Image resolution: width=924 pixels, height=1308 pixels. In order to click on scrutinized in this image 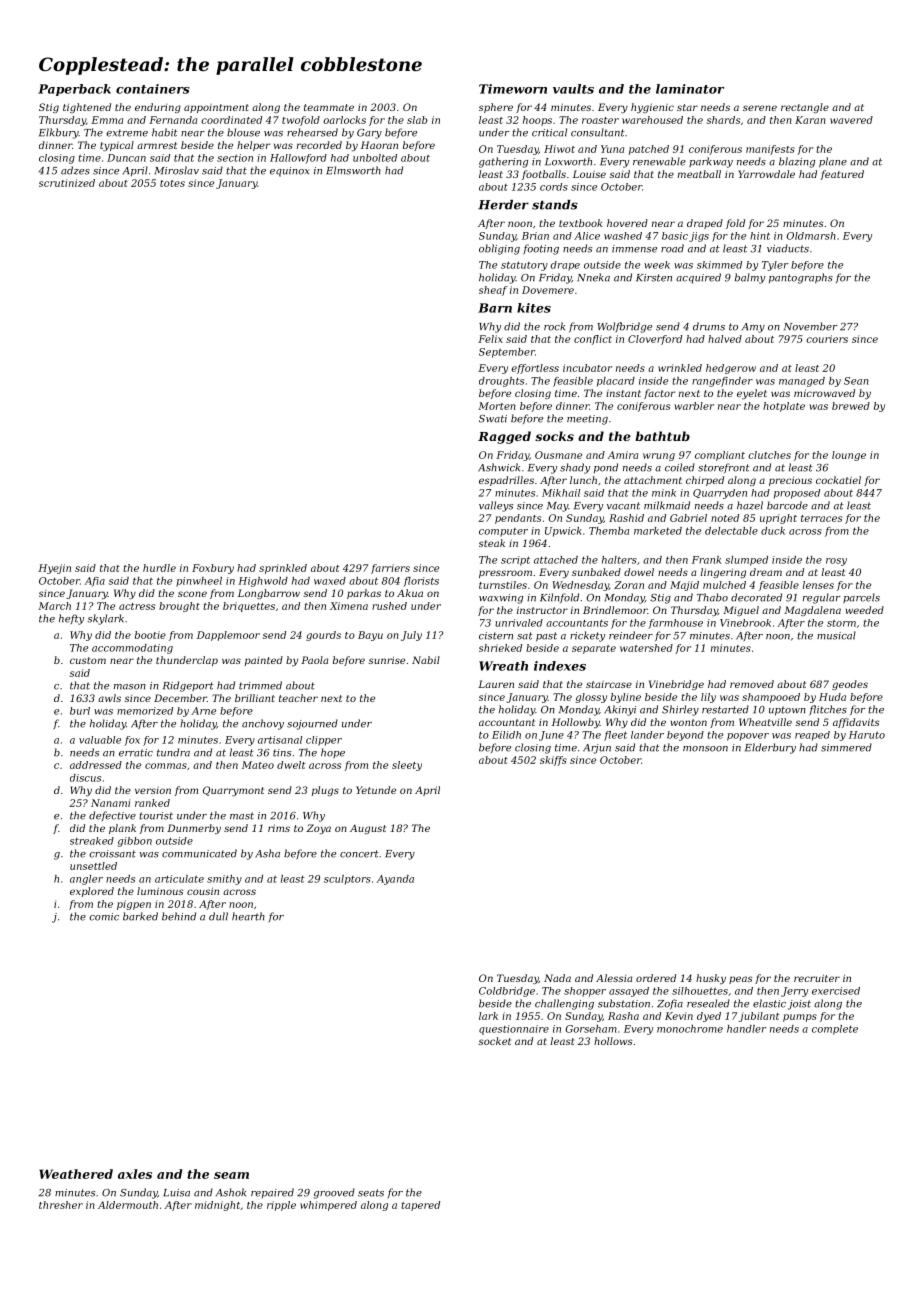, I will do `click(67, 183)`.
